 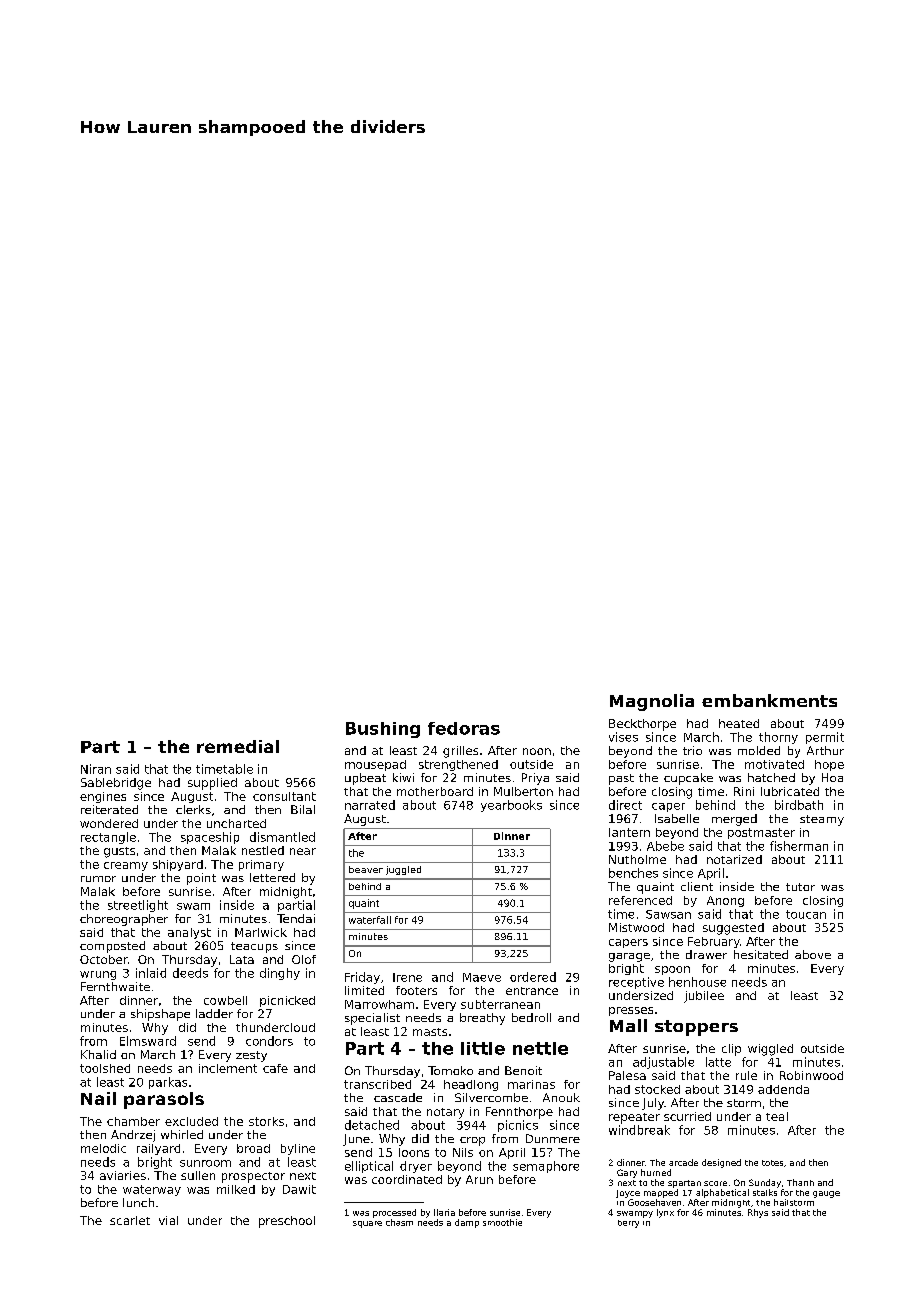 What do you see at coordinates (739, 723) in the screenshot?
I see `heated` at bounding box center [739, 723].
